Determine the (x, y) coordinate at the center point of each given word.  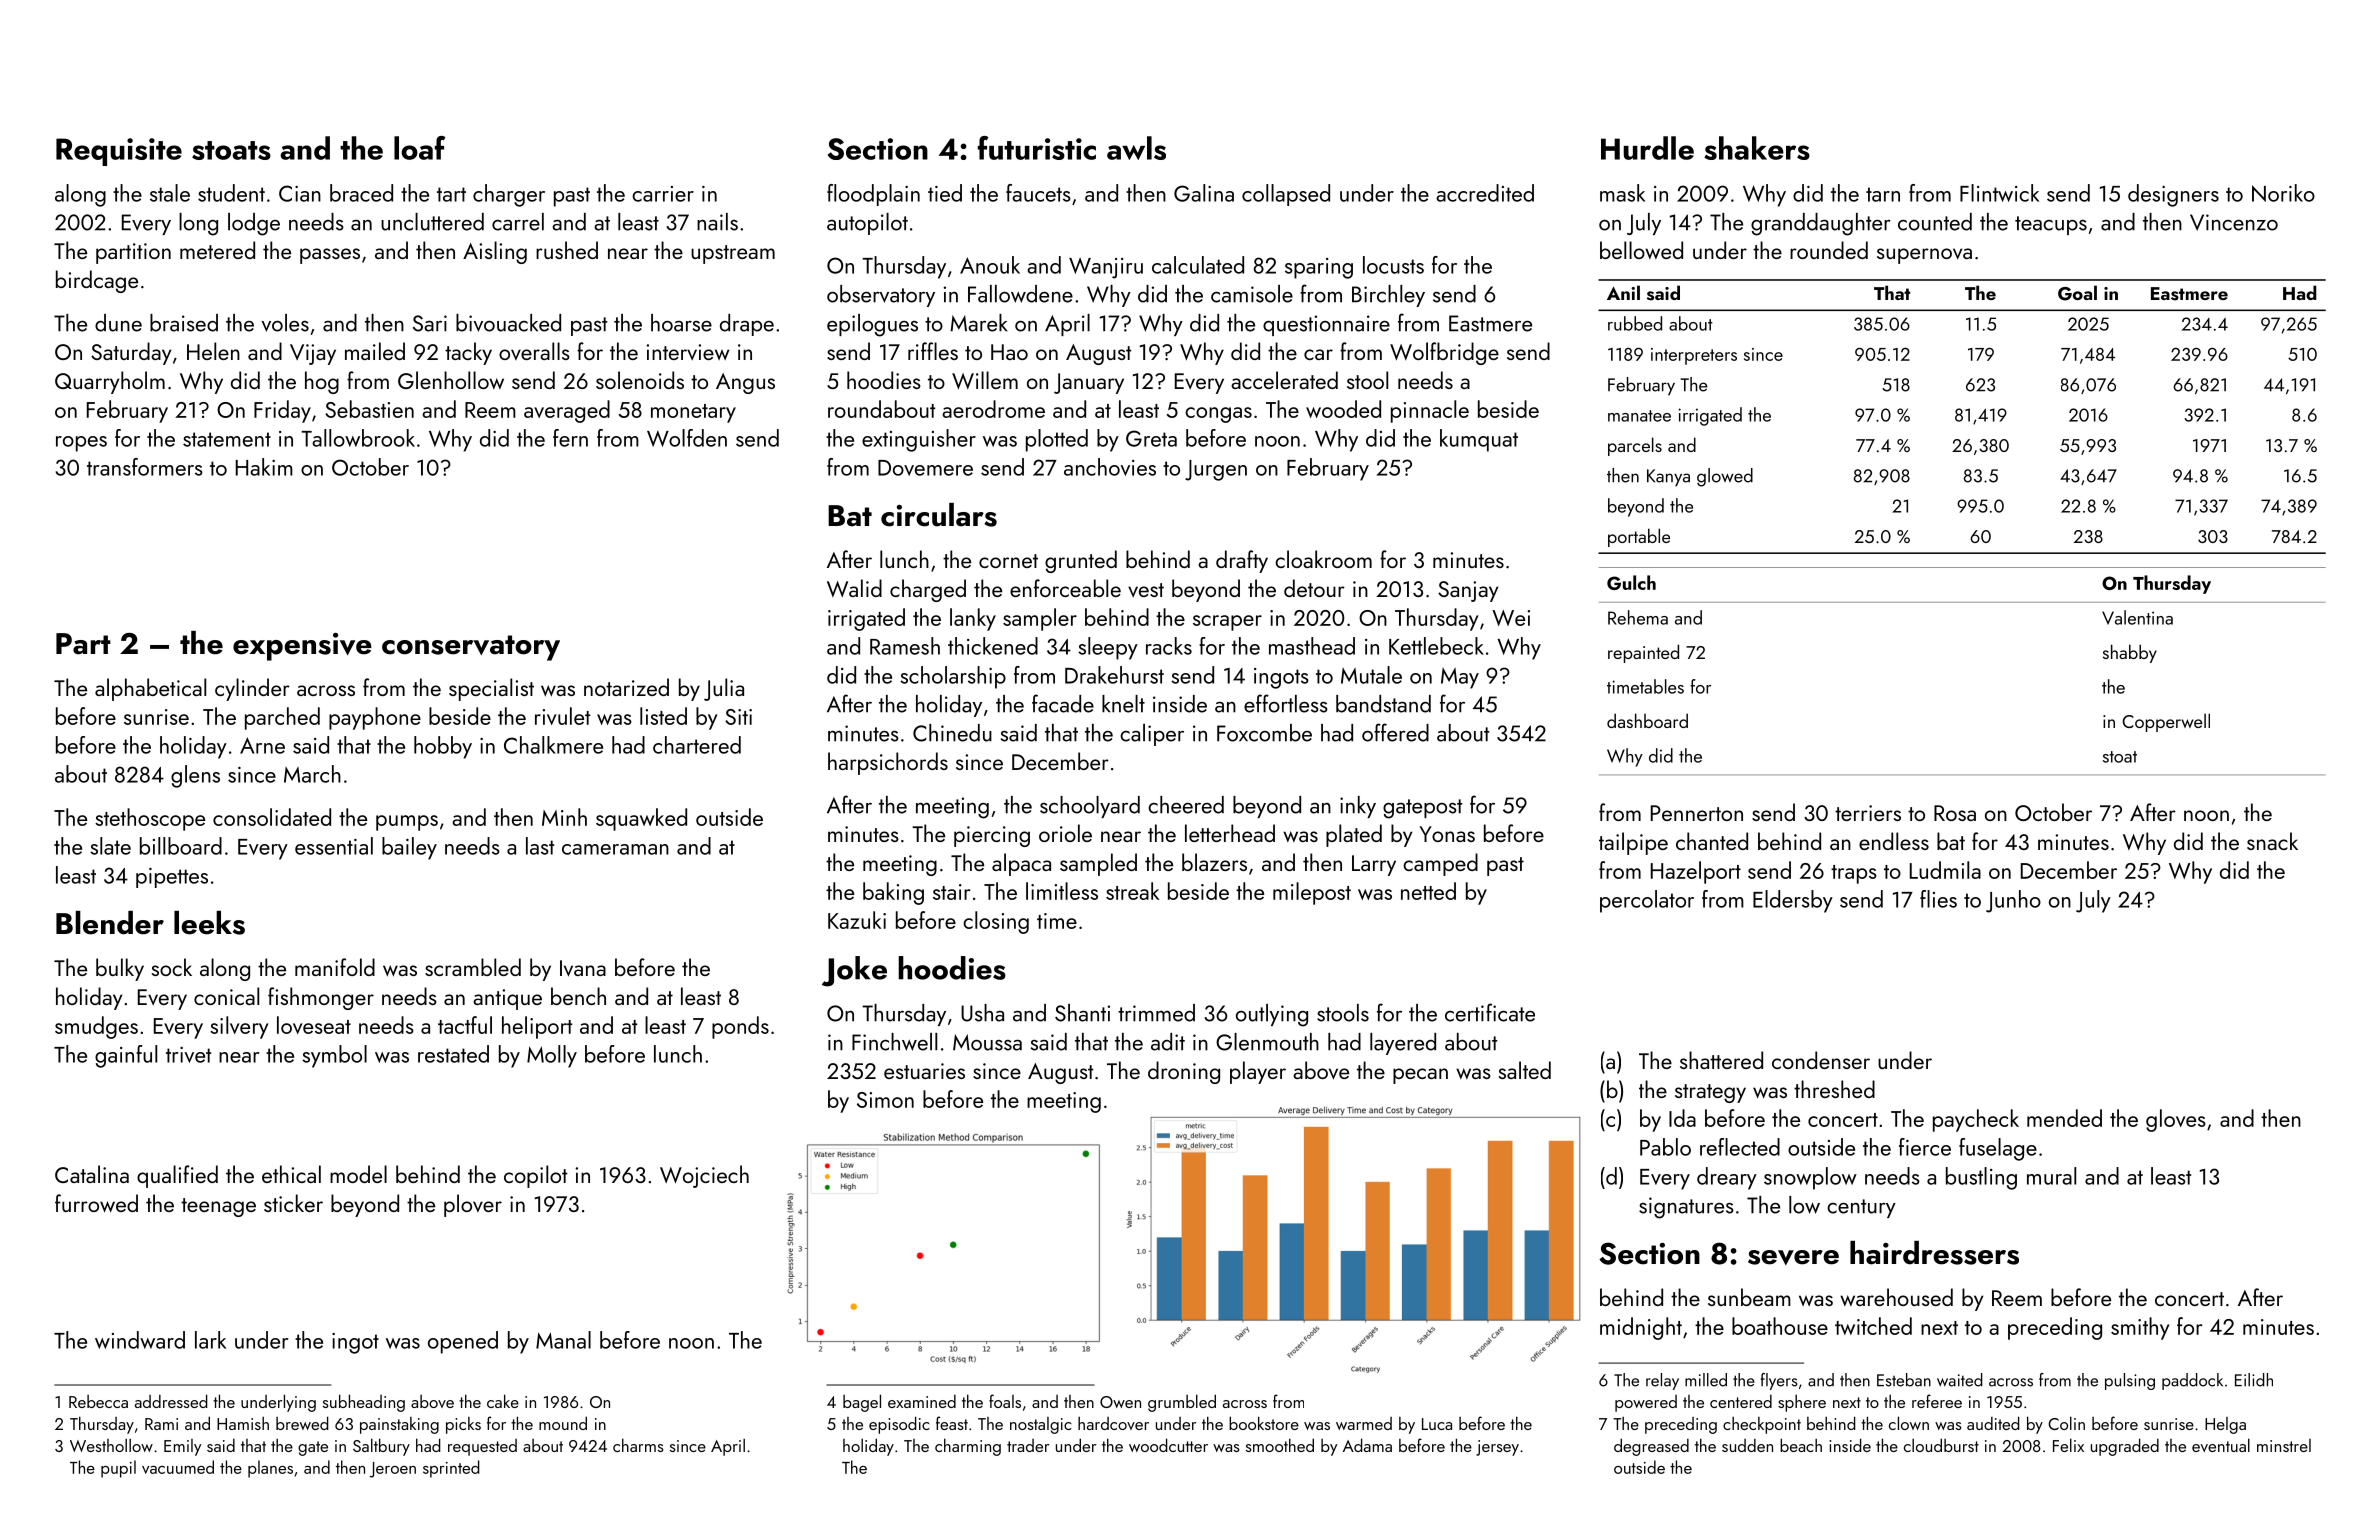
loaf (420, 148)
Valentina (2137, 617)
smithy (2140, 1328)
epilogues (872, 325)
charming (968, 1447)
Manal (563, 1340)
